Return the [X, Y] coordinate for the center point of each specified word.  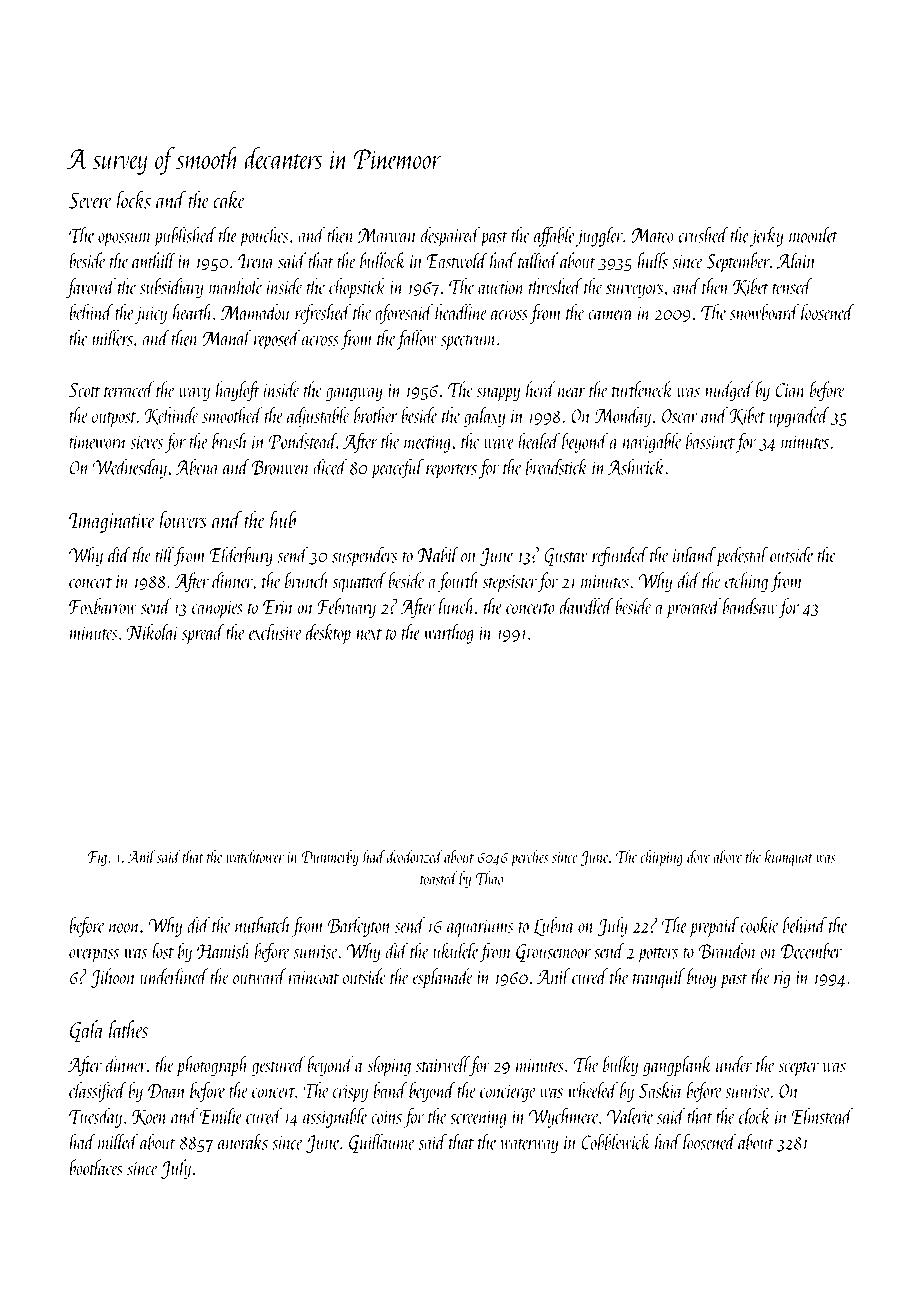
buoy [702, 978]
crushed [704, 234]
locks [134, 199]
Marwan [387, 235]
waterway [530, 1146]
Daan [167, 1091]
